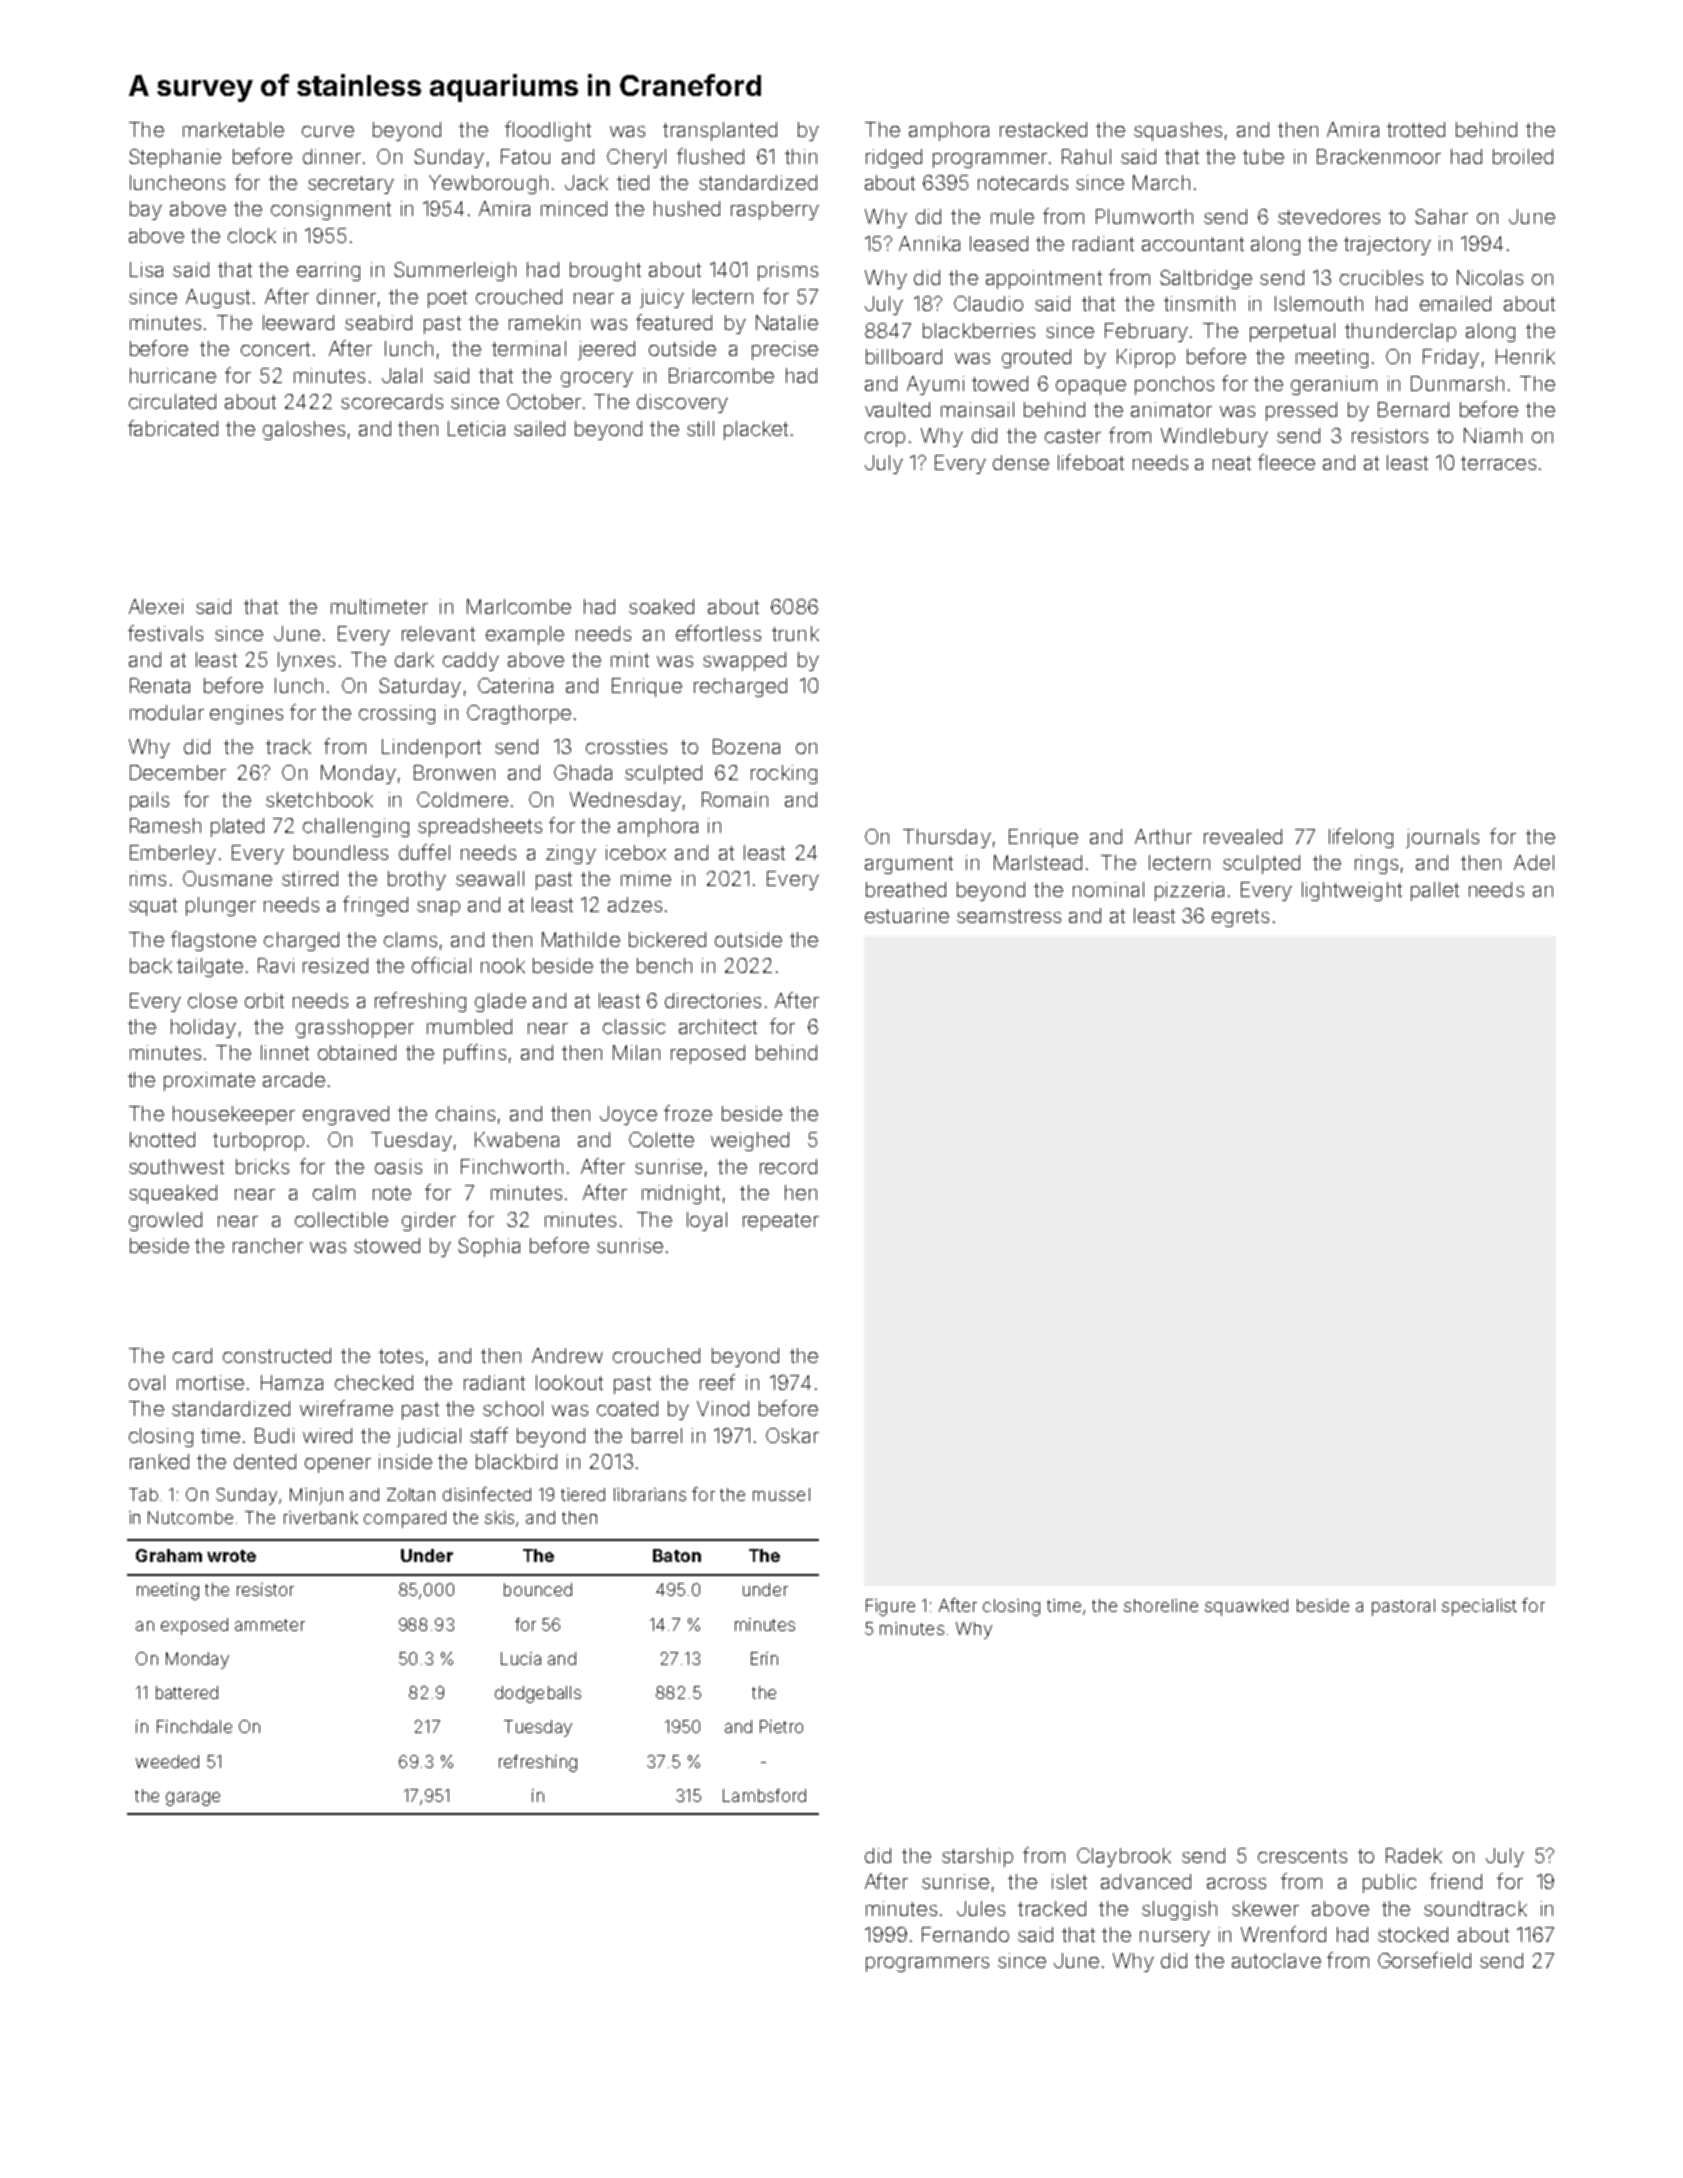 The width and height of the page is (1683, 2178). Describe the element at coordinates (1416, 129) in the page. I see `trotted` at that location.
